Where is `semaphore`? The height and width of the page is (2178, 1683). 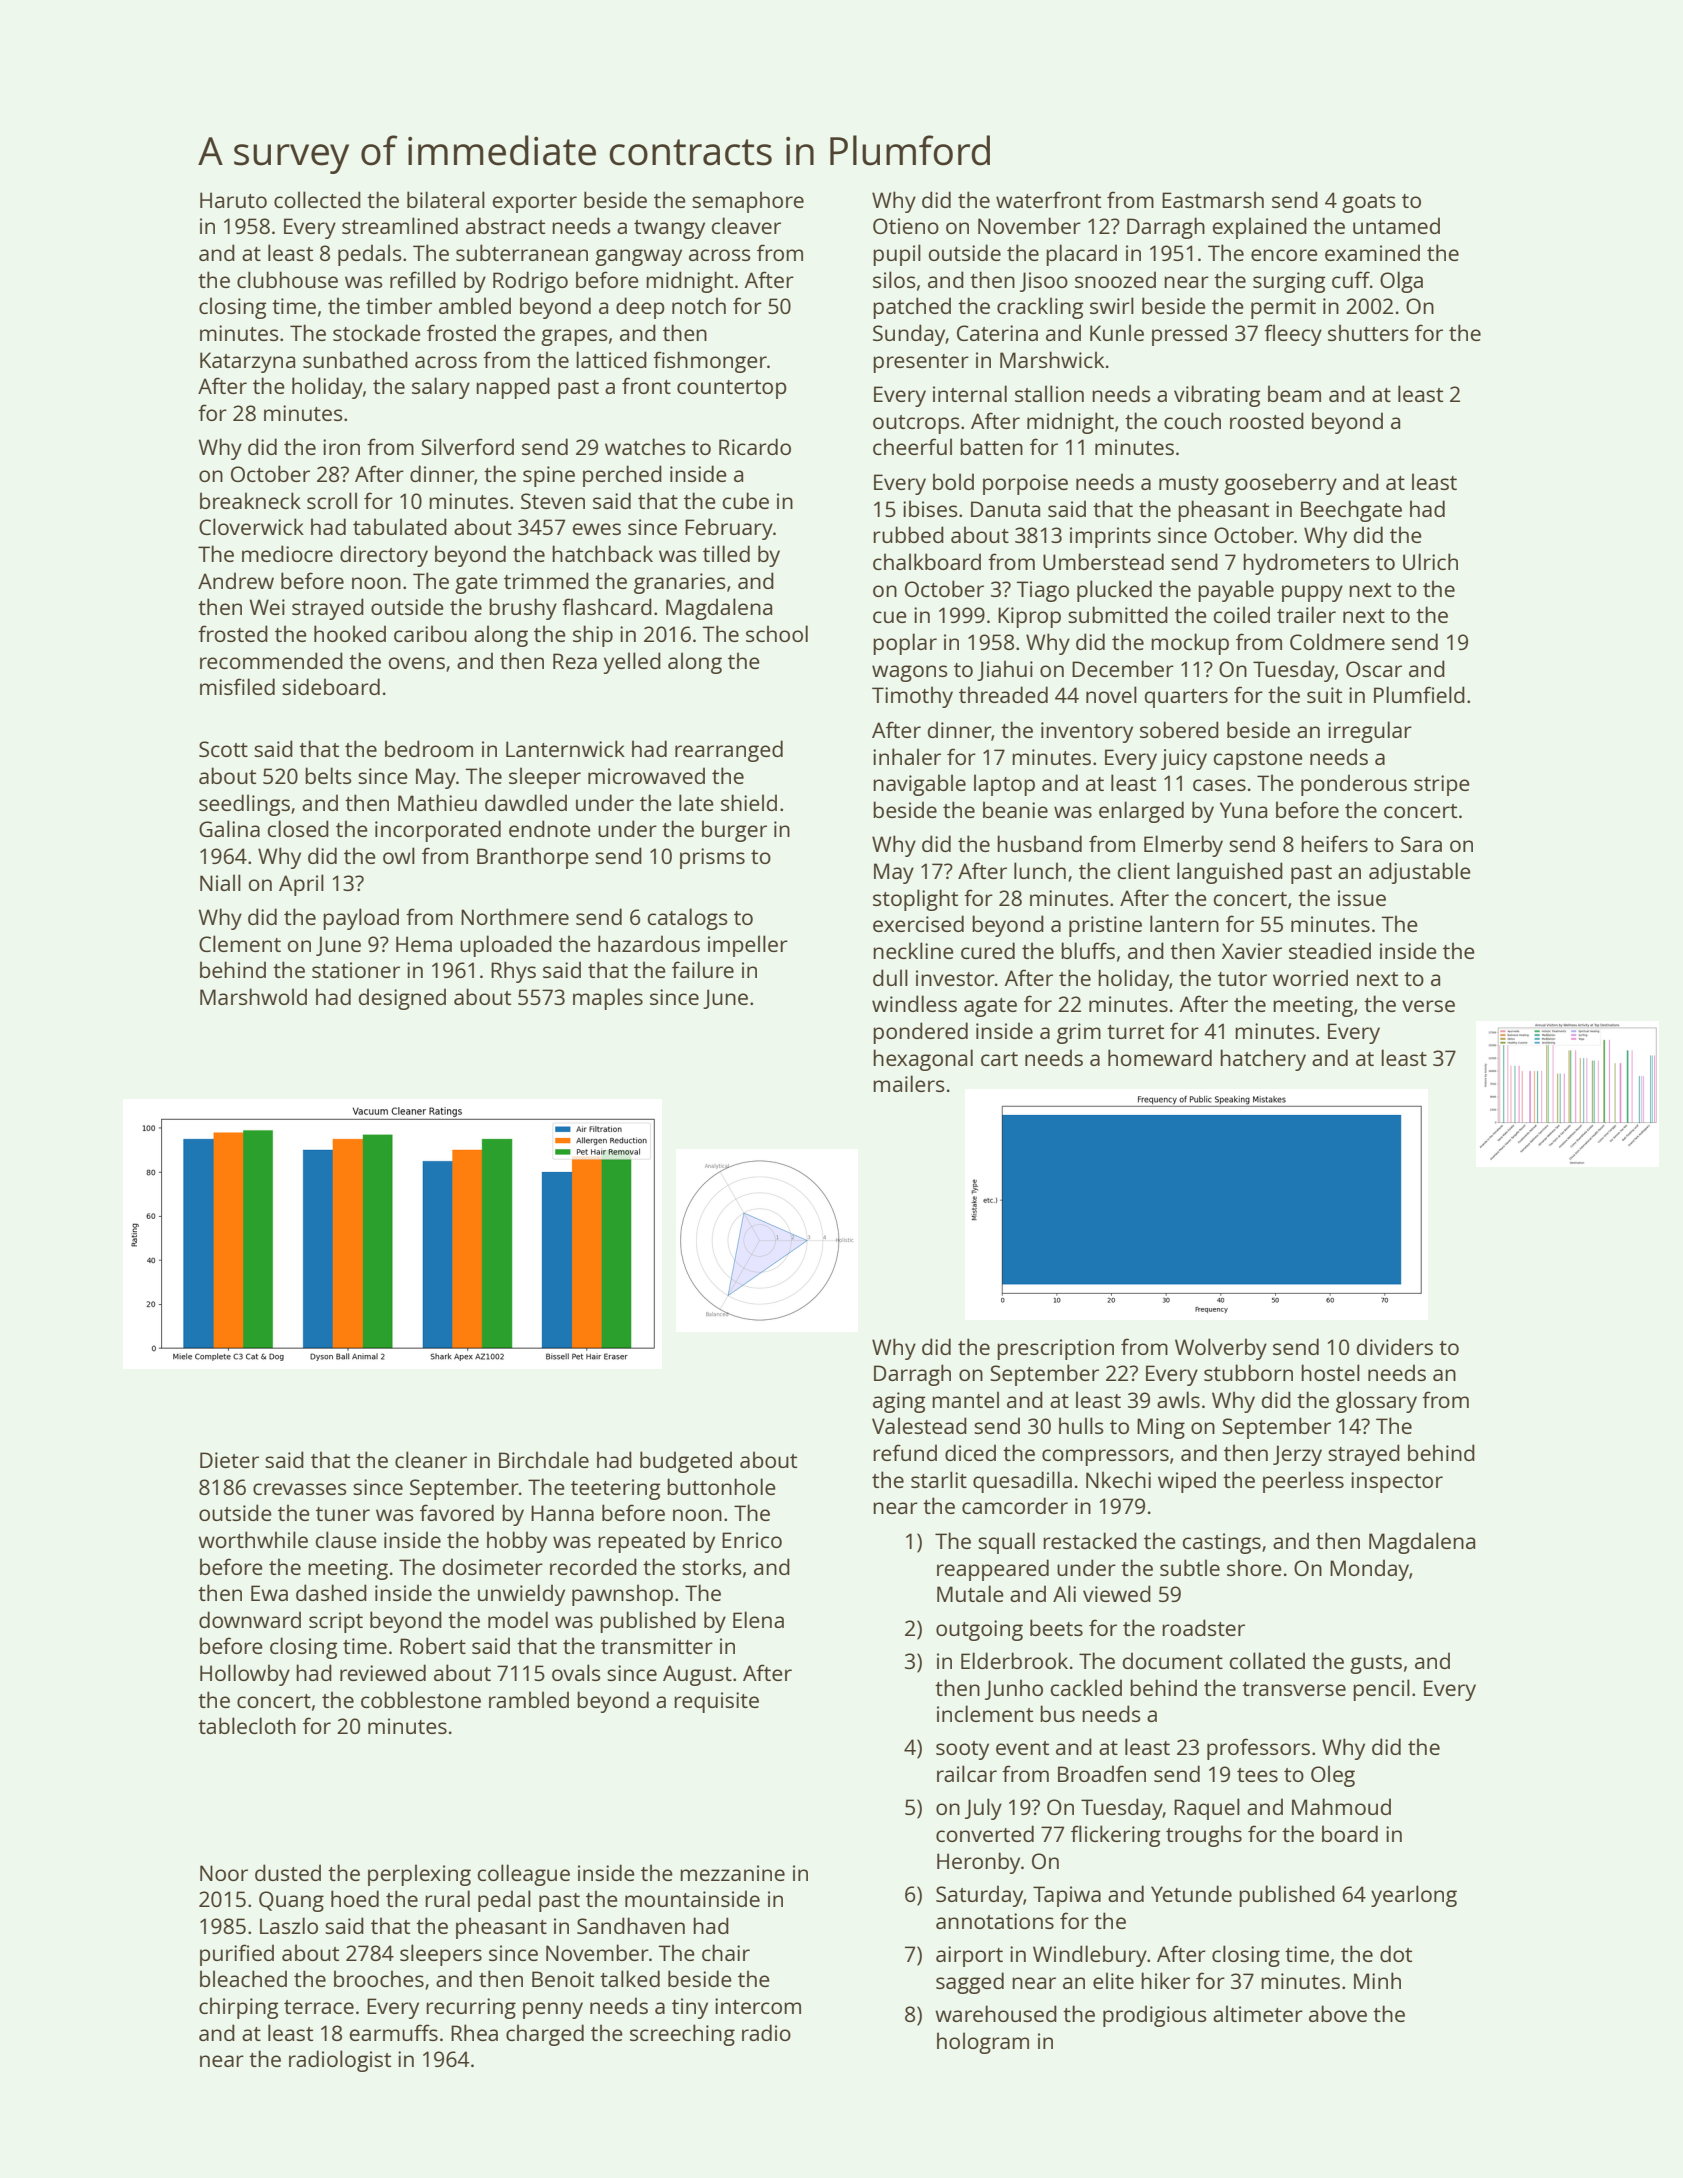 semaphore is located at coordinates (748, 202).
